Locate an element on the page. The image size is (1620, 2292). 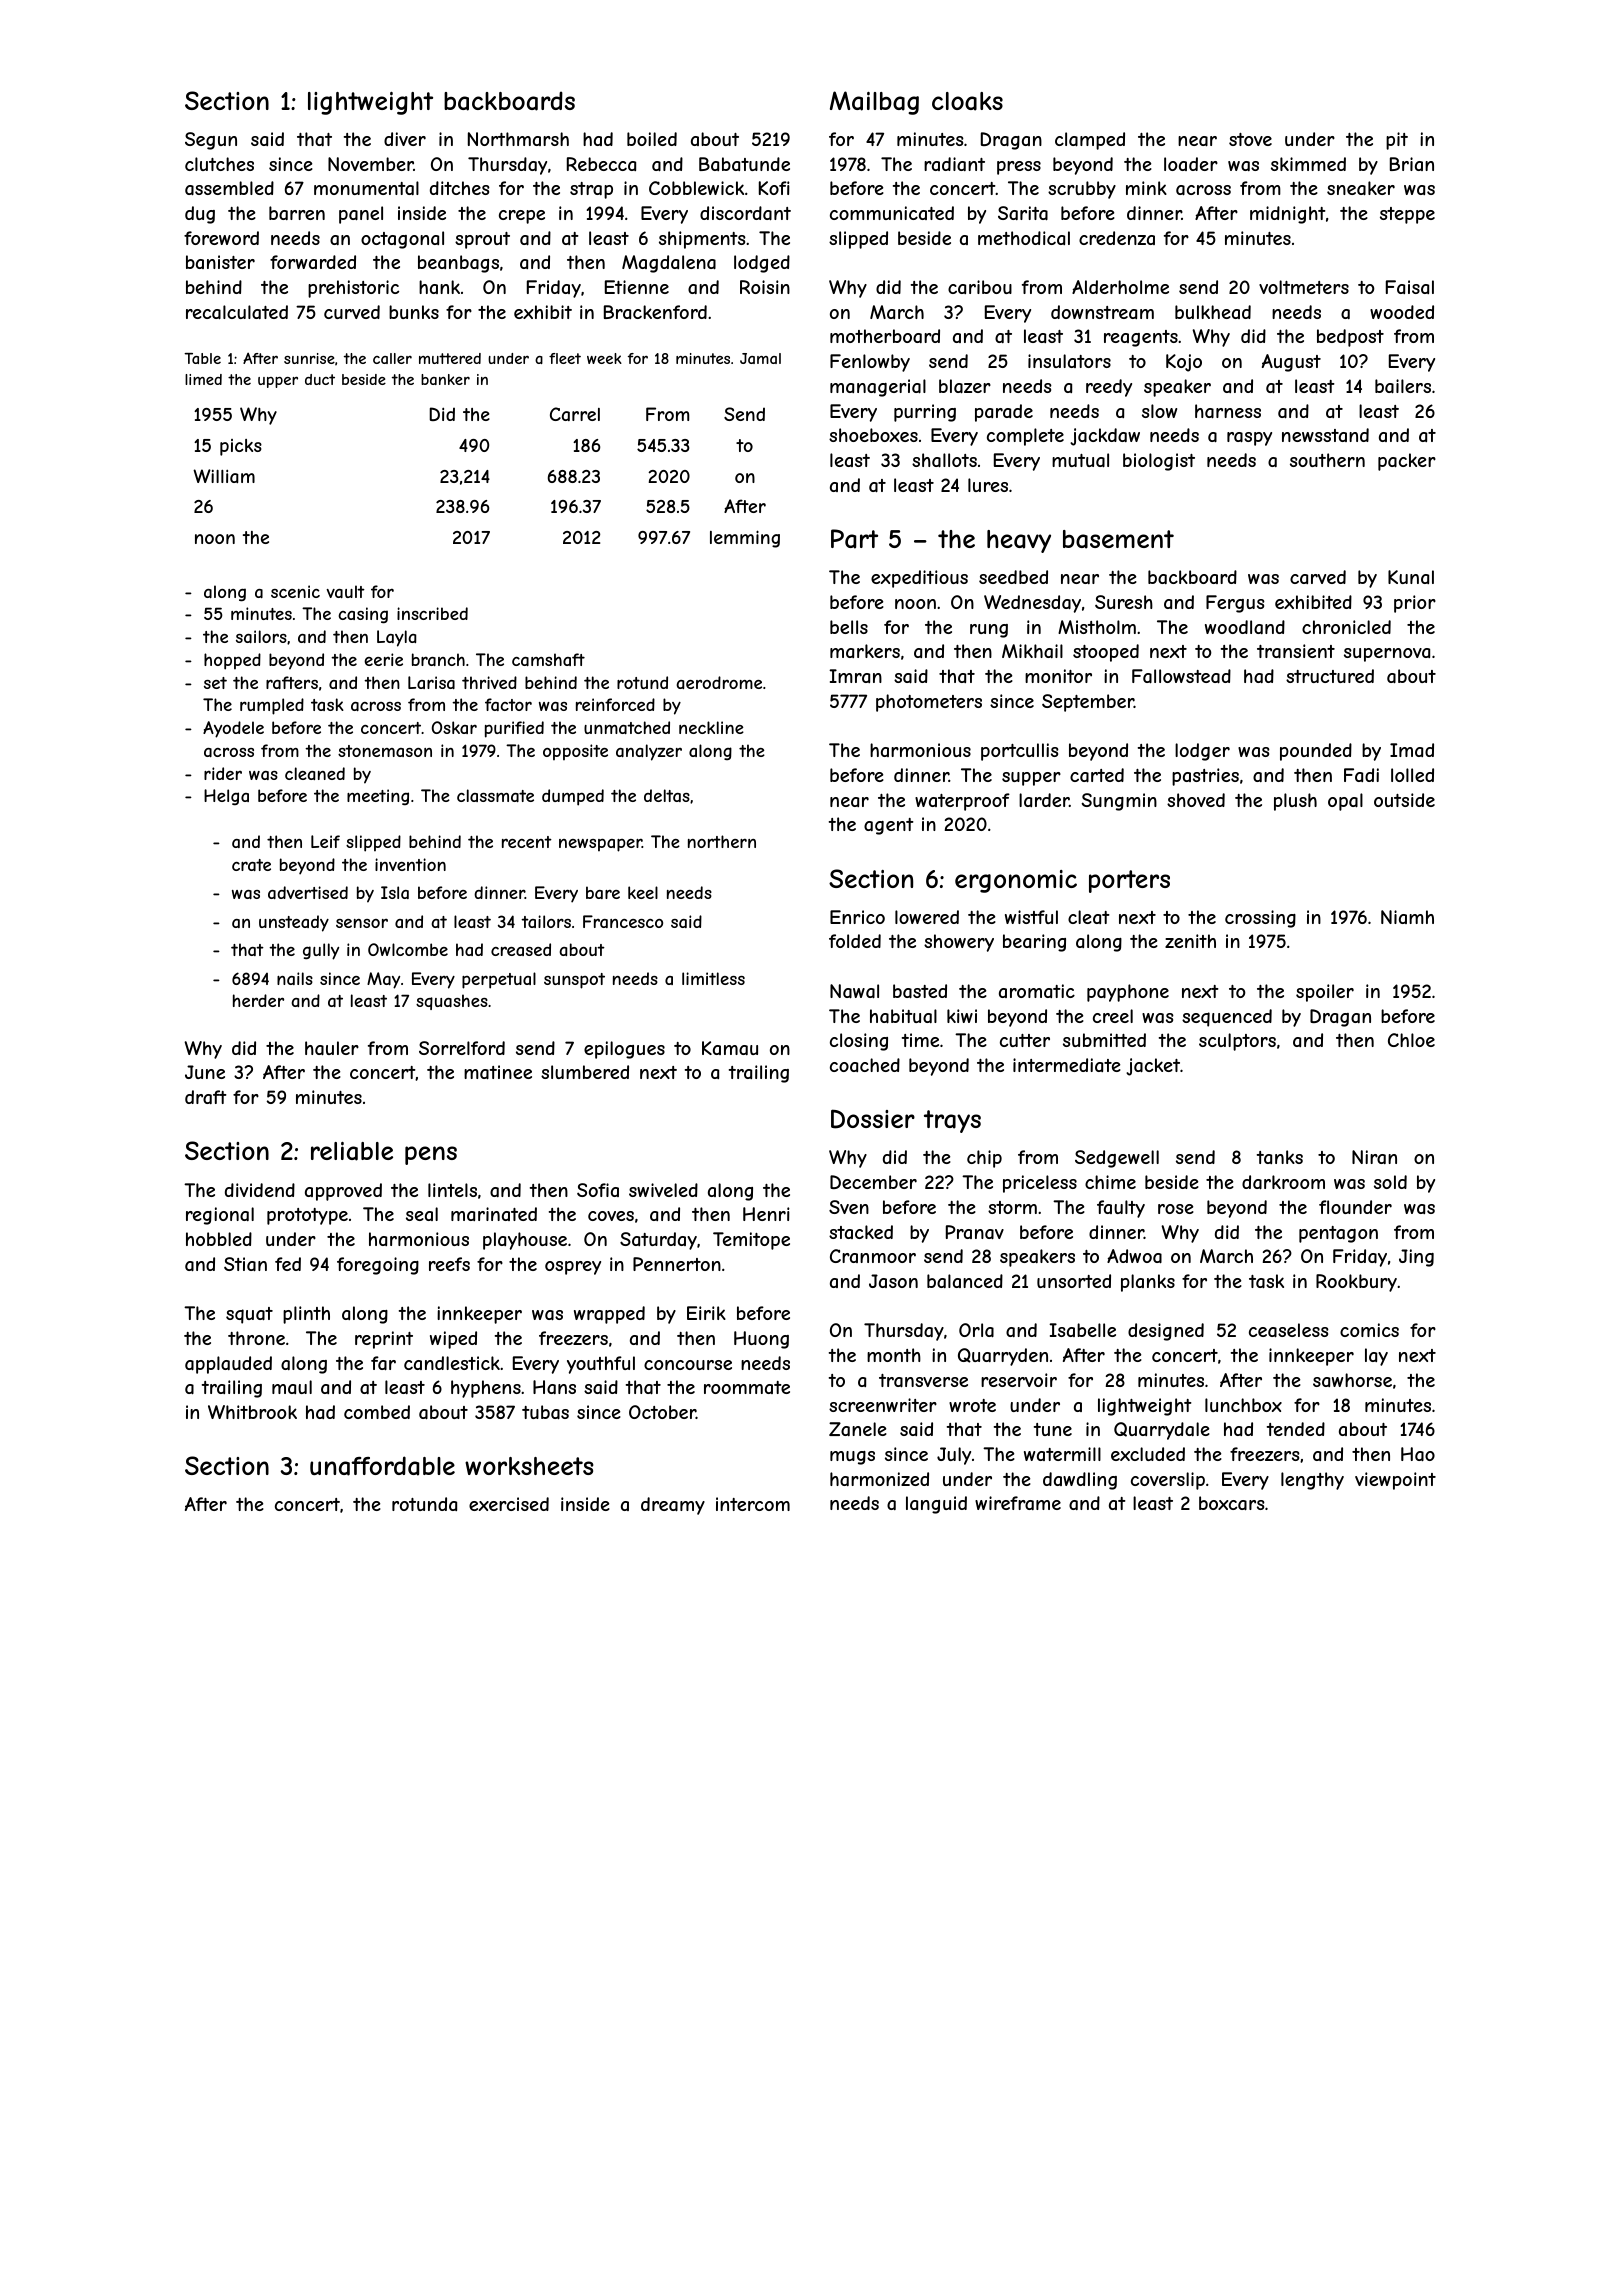
Suresh is located at coordinates (1124, 602).
